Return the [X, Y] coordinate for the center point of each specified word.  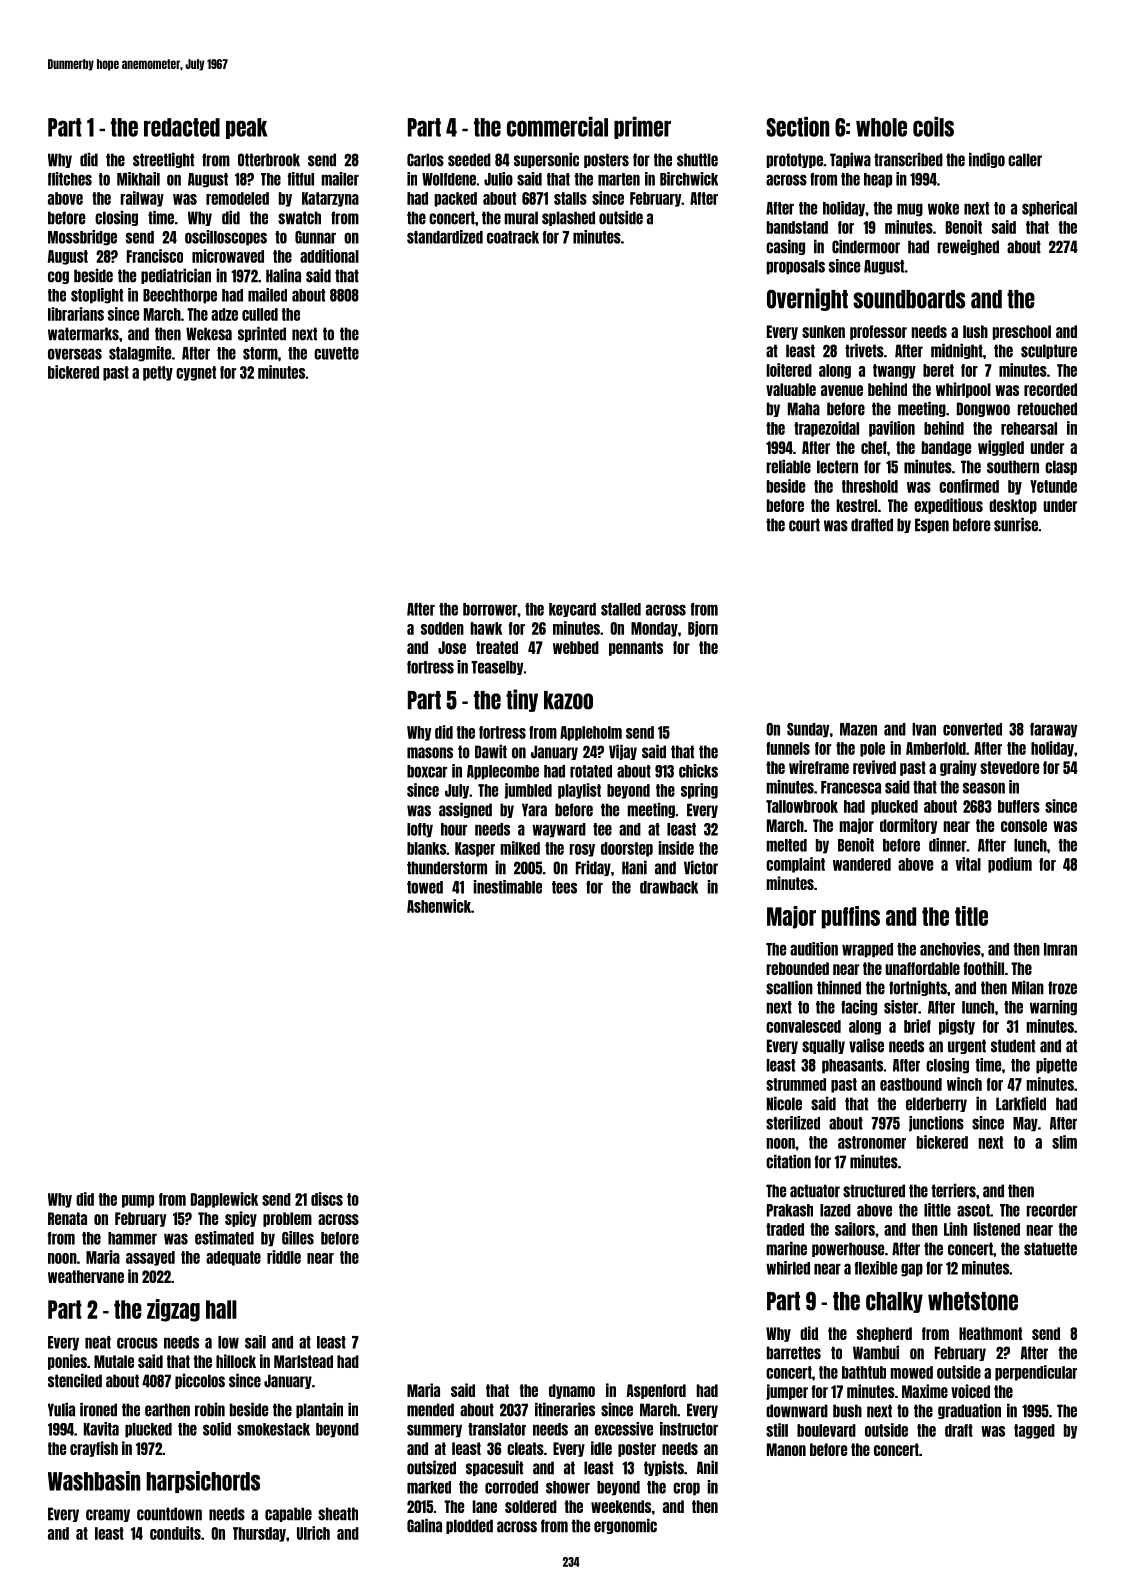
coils [933, 127]
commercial [557, 127]
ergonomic [625, 1526]
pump [138, 1201]
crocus [137, 1343]
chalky [894, 1302]
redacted [182, 127]
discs [327, 1199]
